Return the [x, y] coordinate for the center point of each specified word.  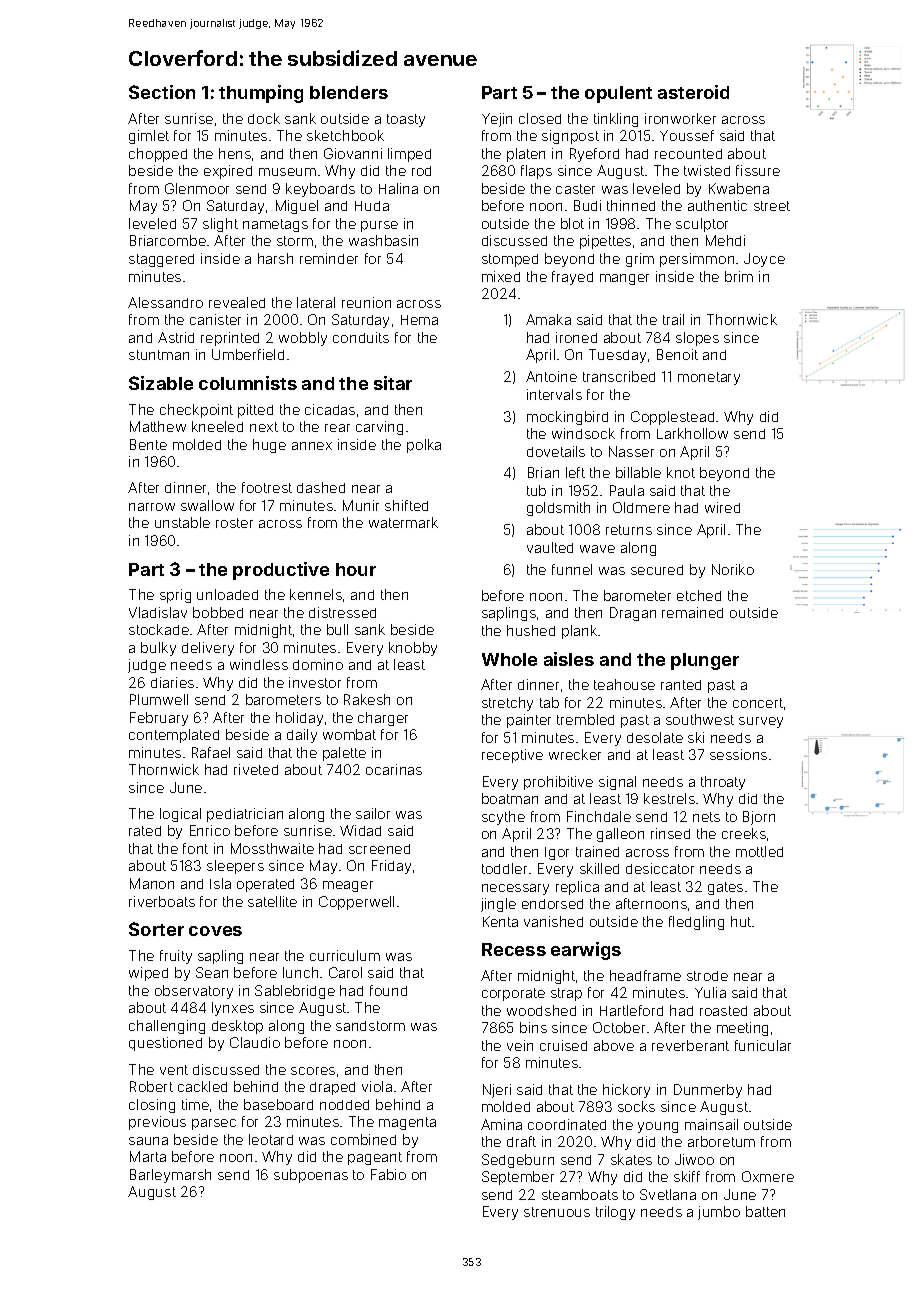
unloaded [227, 594]
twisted [707, 170]
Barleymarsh [170, 1176]
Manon [152, 883]
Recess [514, 949]
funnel [572, 569]
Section [162, 92]
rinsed [670, 833]
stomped [510, 260]
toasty [406, 120]
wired [722, 507]
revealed [237, 302]
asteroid [693, 92]
